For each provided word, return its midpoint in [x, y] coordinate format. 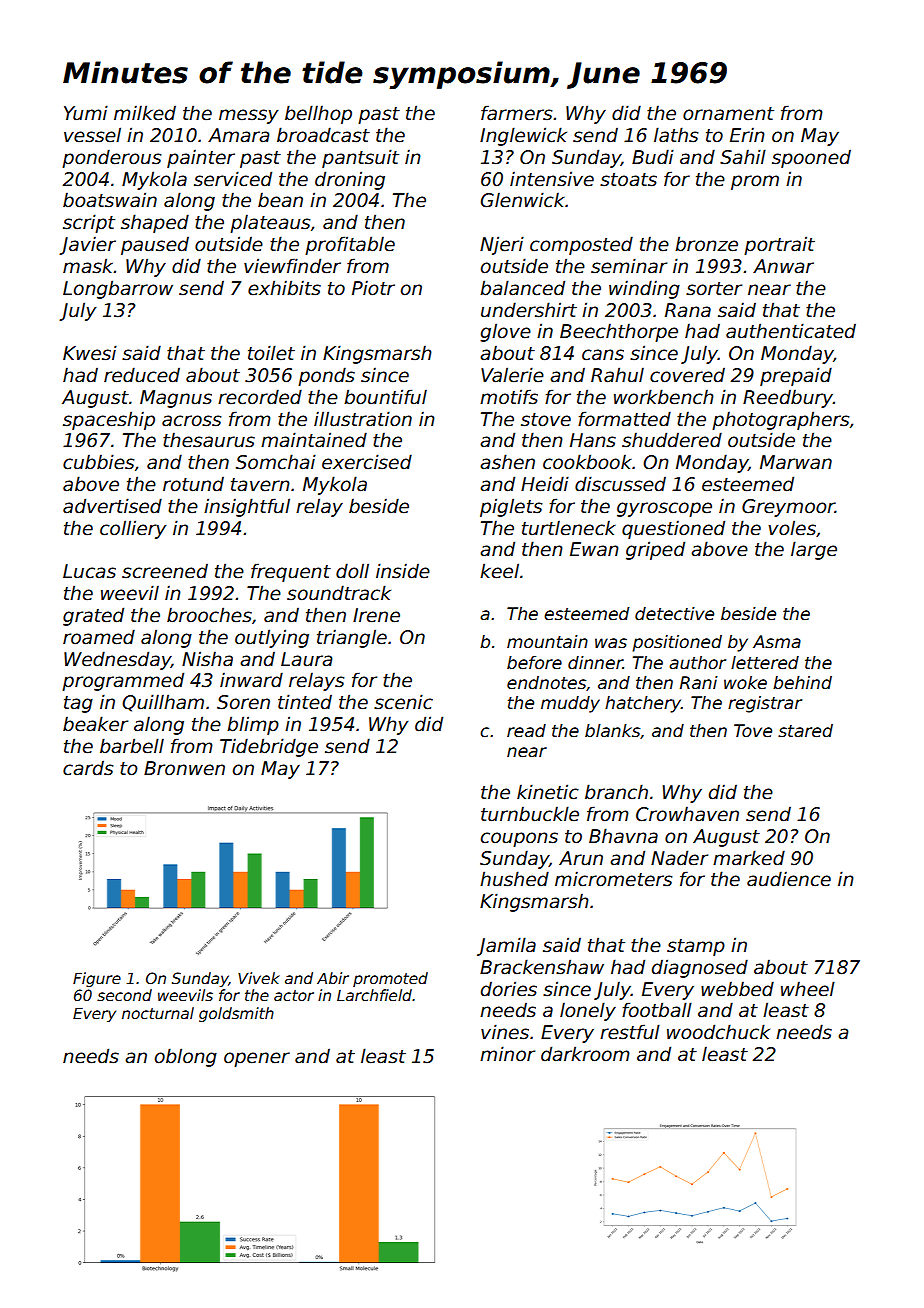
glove [505, 332]
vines [505, 1032]
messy [249, 116]
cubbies [98, 462]
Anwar [783, 266]
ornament [728, 114]
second [124, 995]
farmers [516, 113]
